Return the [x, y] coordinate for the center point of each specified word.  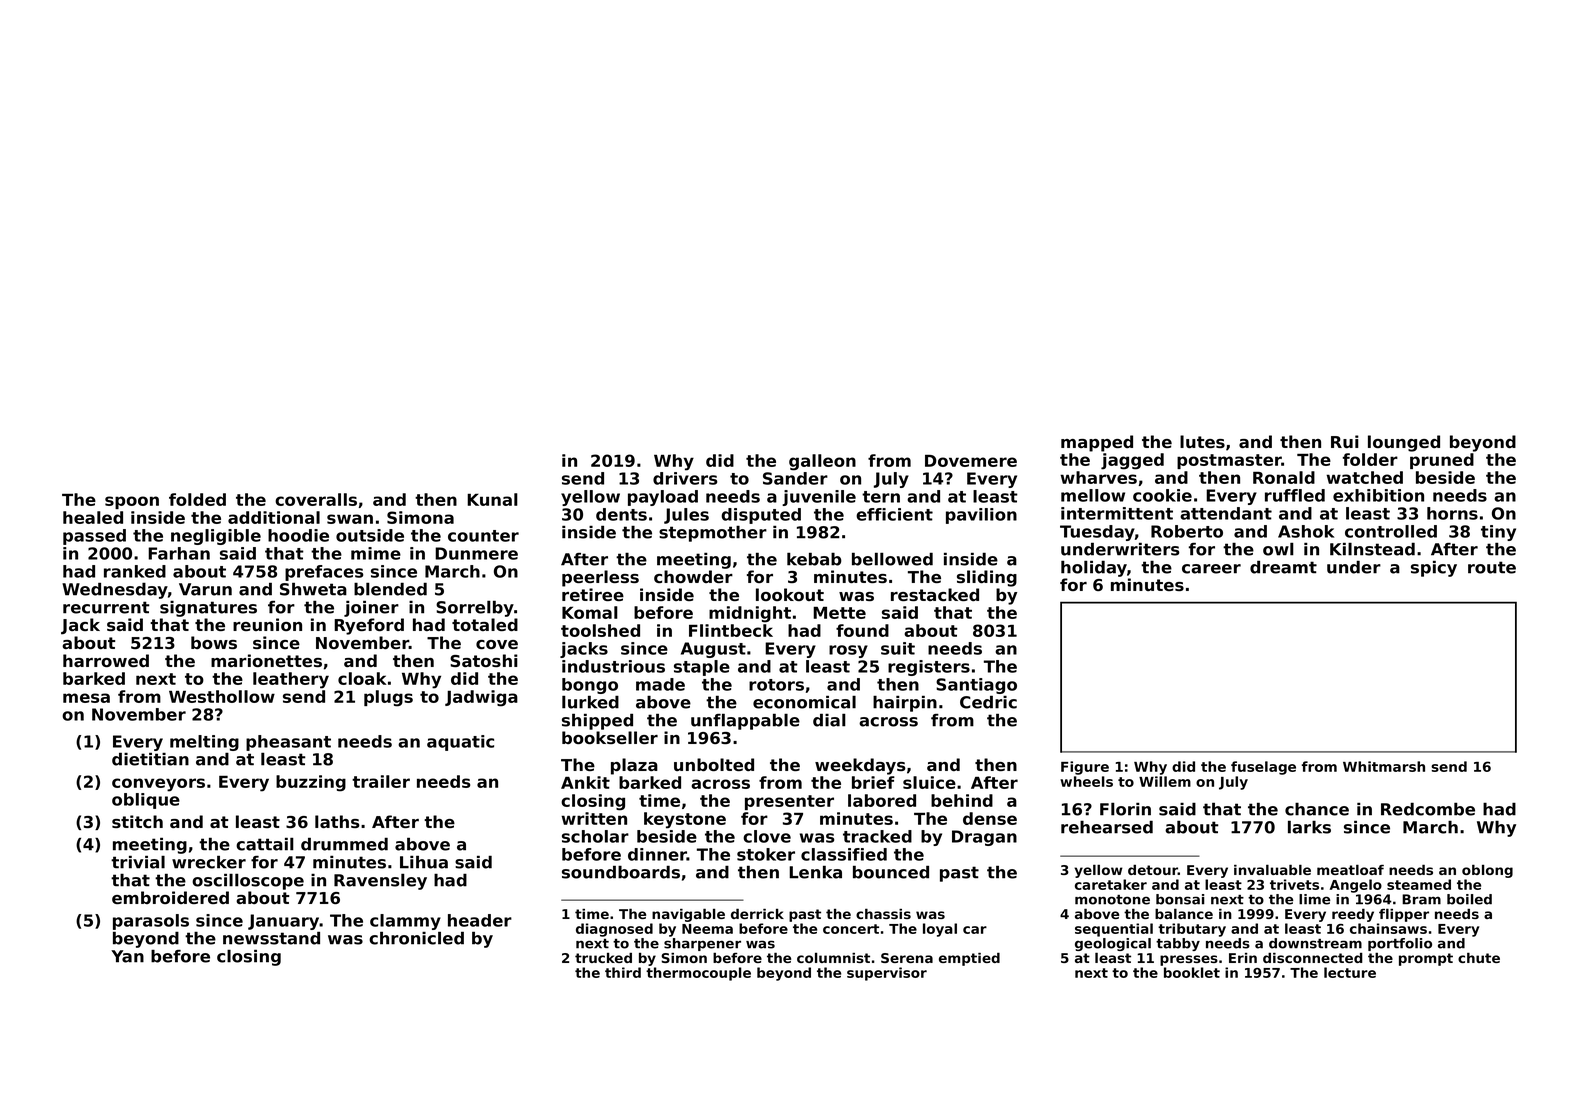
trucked [603, 958]
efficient [894, 514]
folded [197, 499]
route [1492, 567]
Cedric [988, 702]
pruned [1442, 461]
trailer [381, 781]
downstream [1315, 943]
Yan [127, 956]
